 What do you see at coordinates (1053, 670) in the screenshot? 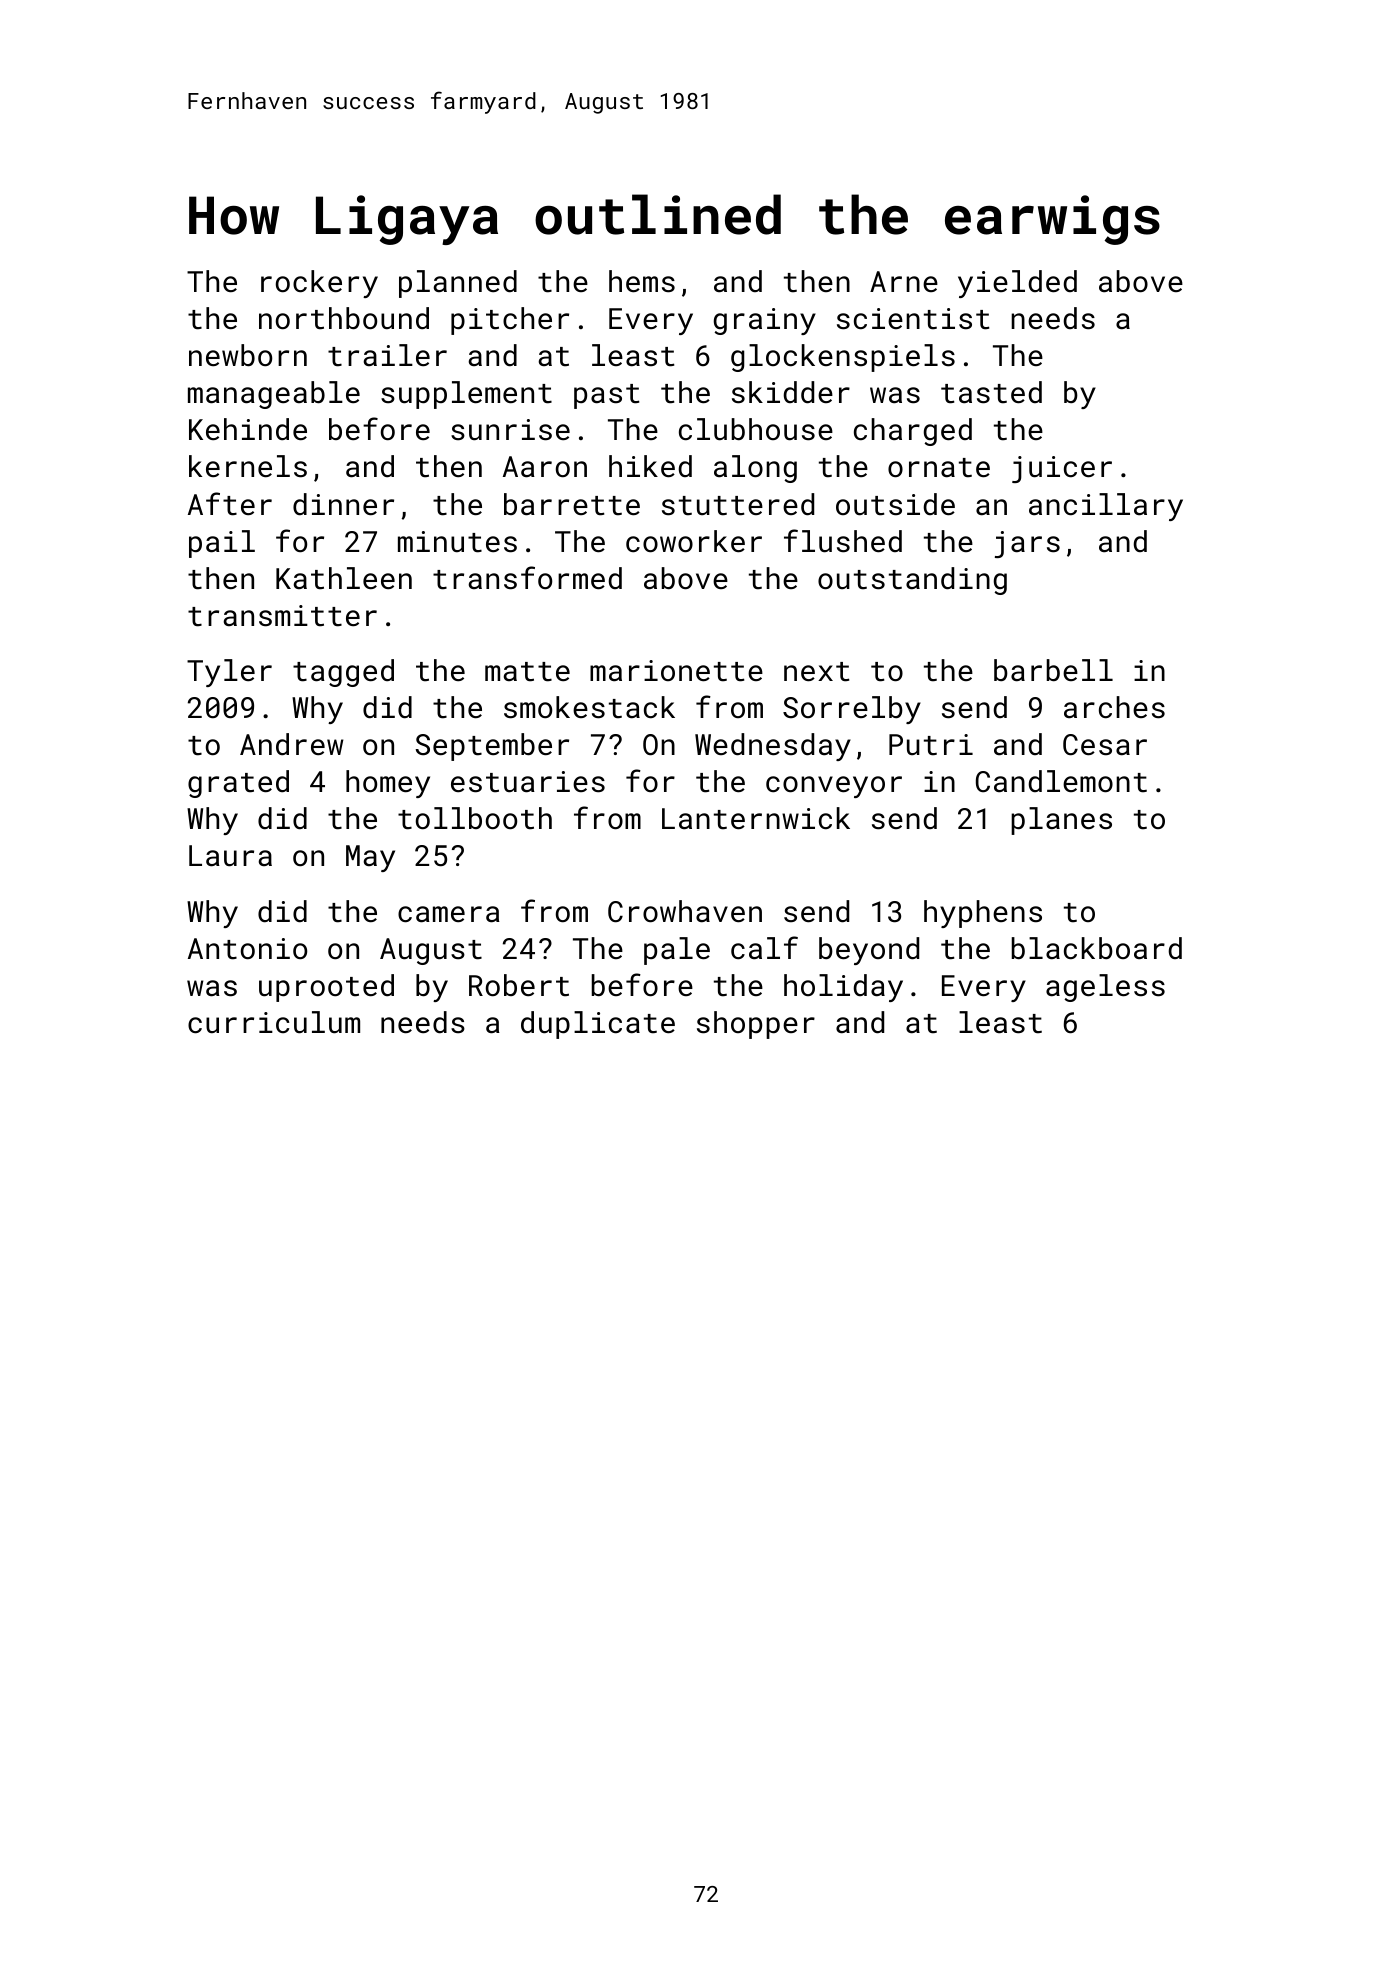
I see `barbell` at bounding box center [1053, 670].
